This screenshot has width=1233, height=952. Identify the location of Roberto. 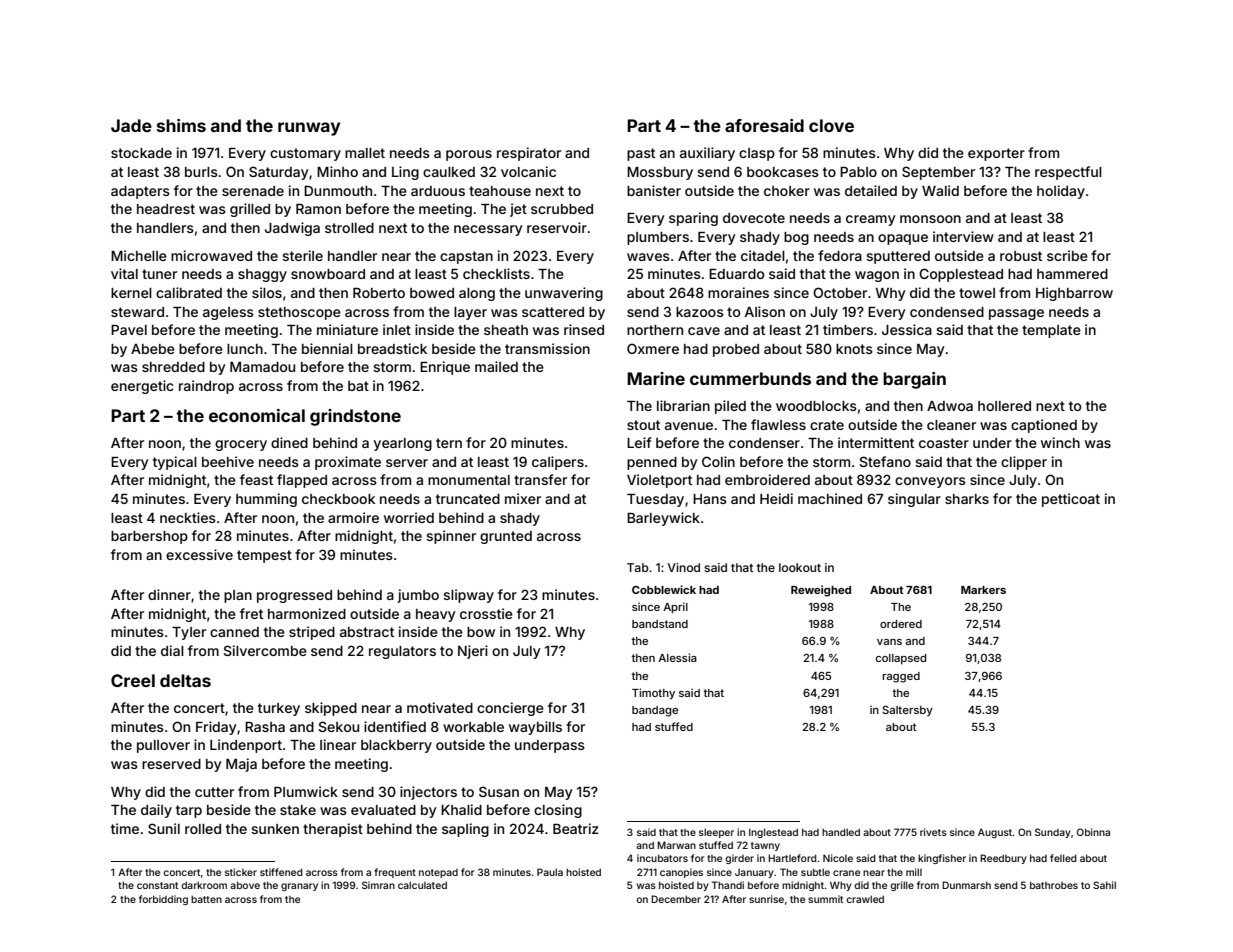
(379, 293).
